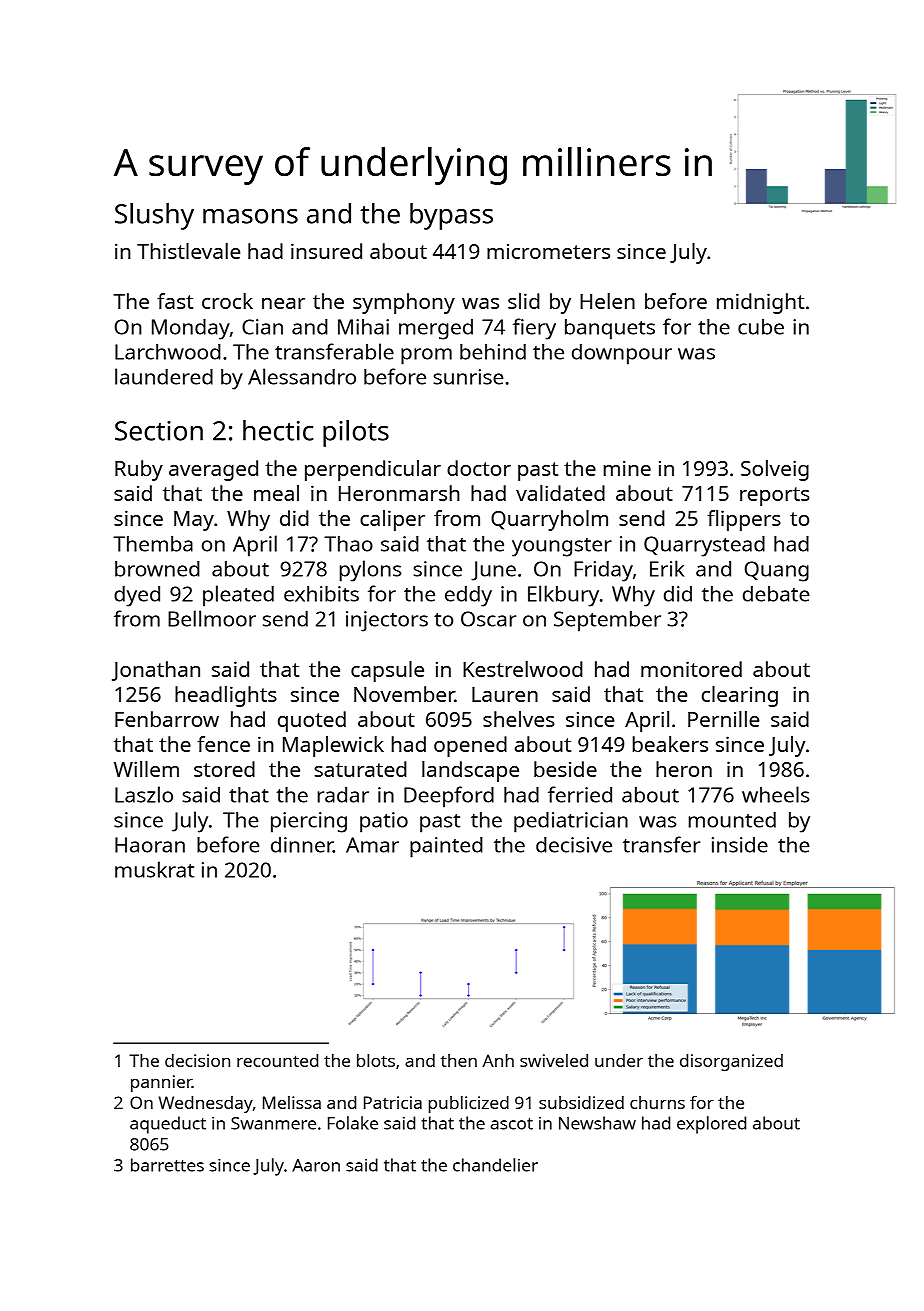 The image size is (924, 1311). What do you see at coordinates (774, 496) in the screenshot?
I see `reports` at bounding box center [774, 496].
